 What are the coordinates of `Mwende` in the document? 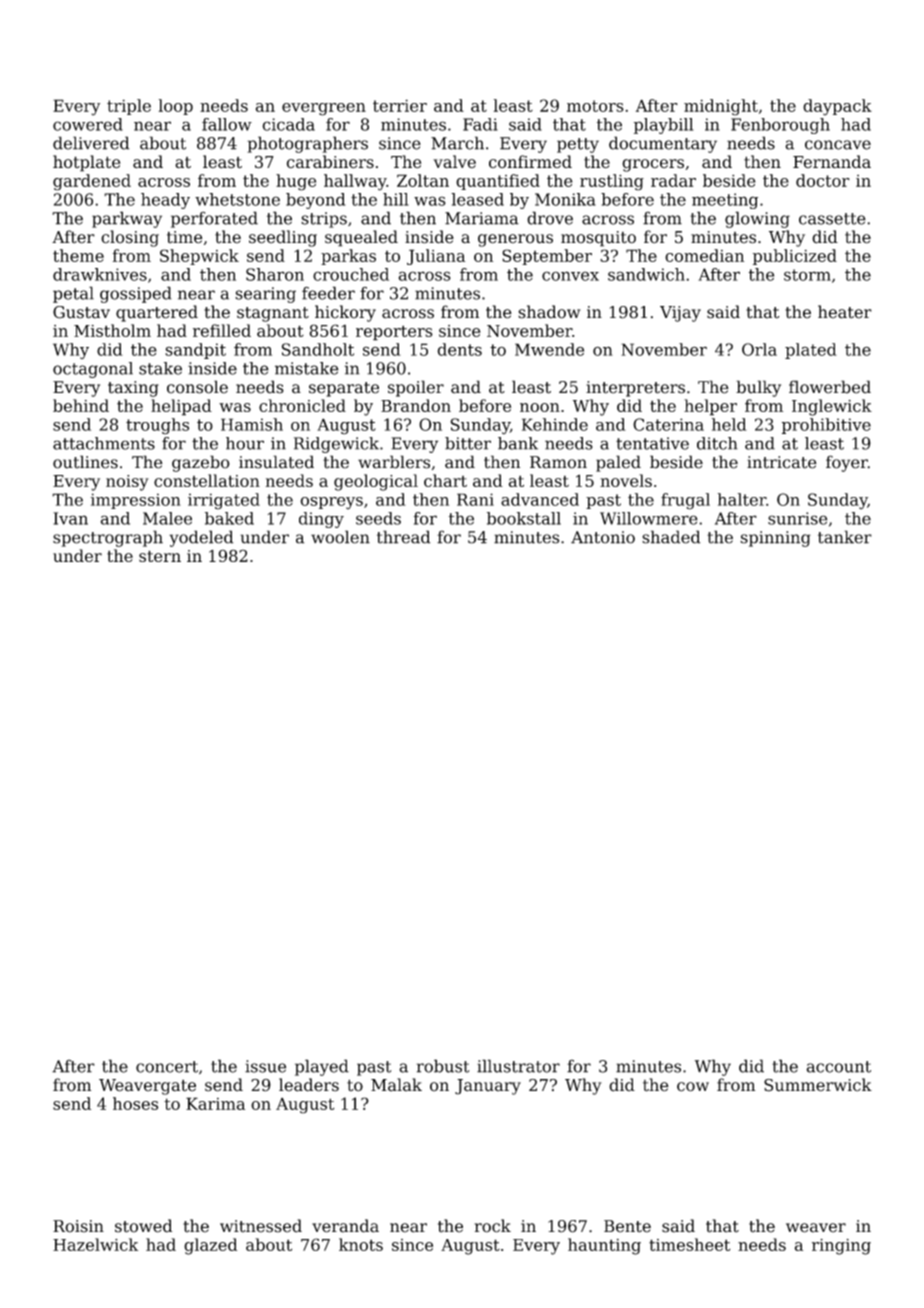 It's located at (549, 349).
